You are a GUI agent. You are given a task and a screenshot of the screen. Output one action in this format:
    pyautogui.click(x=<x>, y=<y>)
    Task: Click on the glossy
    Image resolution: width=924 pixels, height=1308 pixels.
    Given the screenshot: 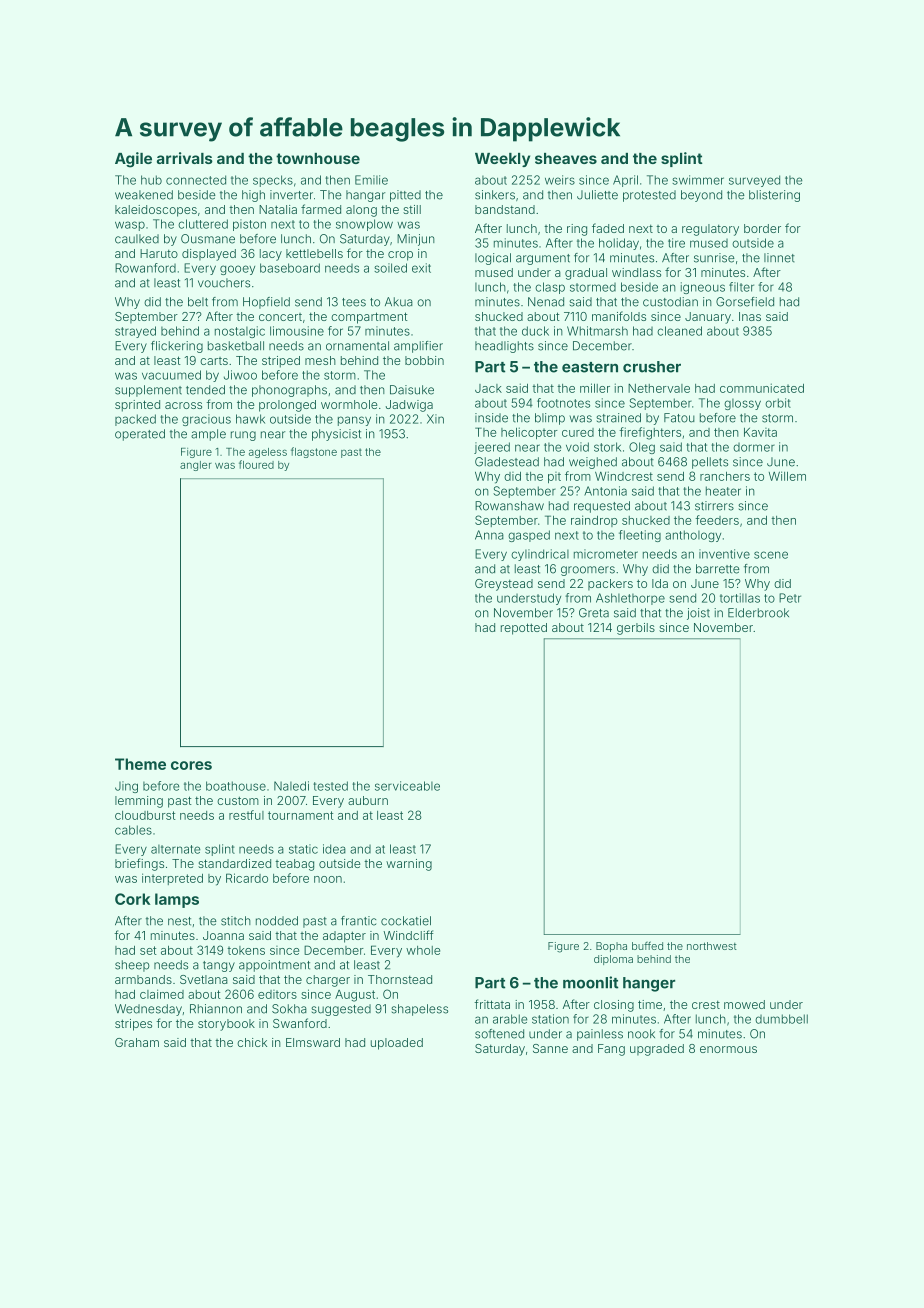 What is the action you would take?
    pyautogui.click(x=742, y=404)
